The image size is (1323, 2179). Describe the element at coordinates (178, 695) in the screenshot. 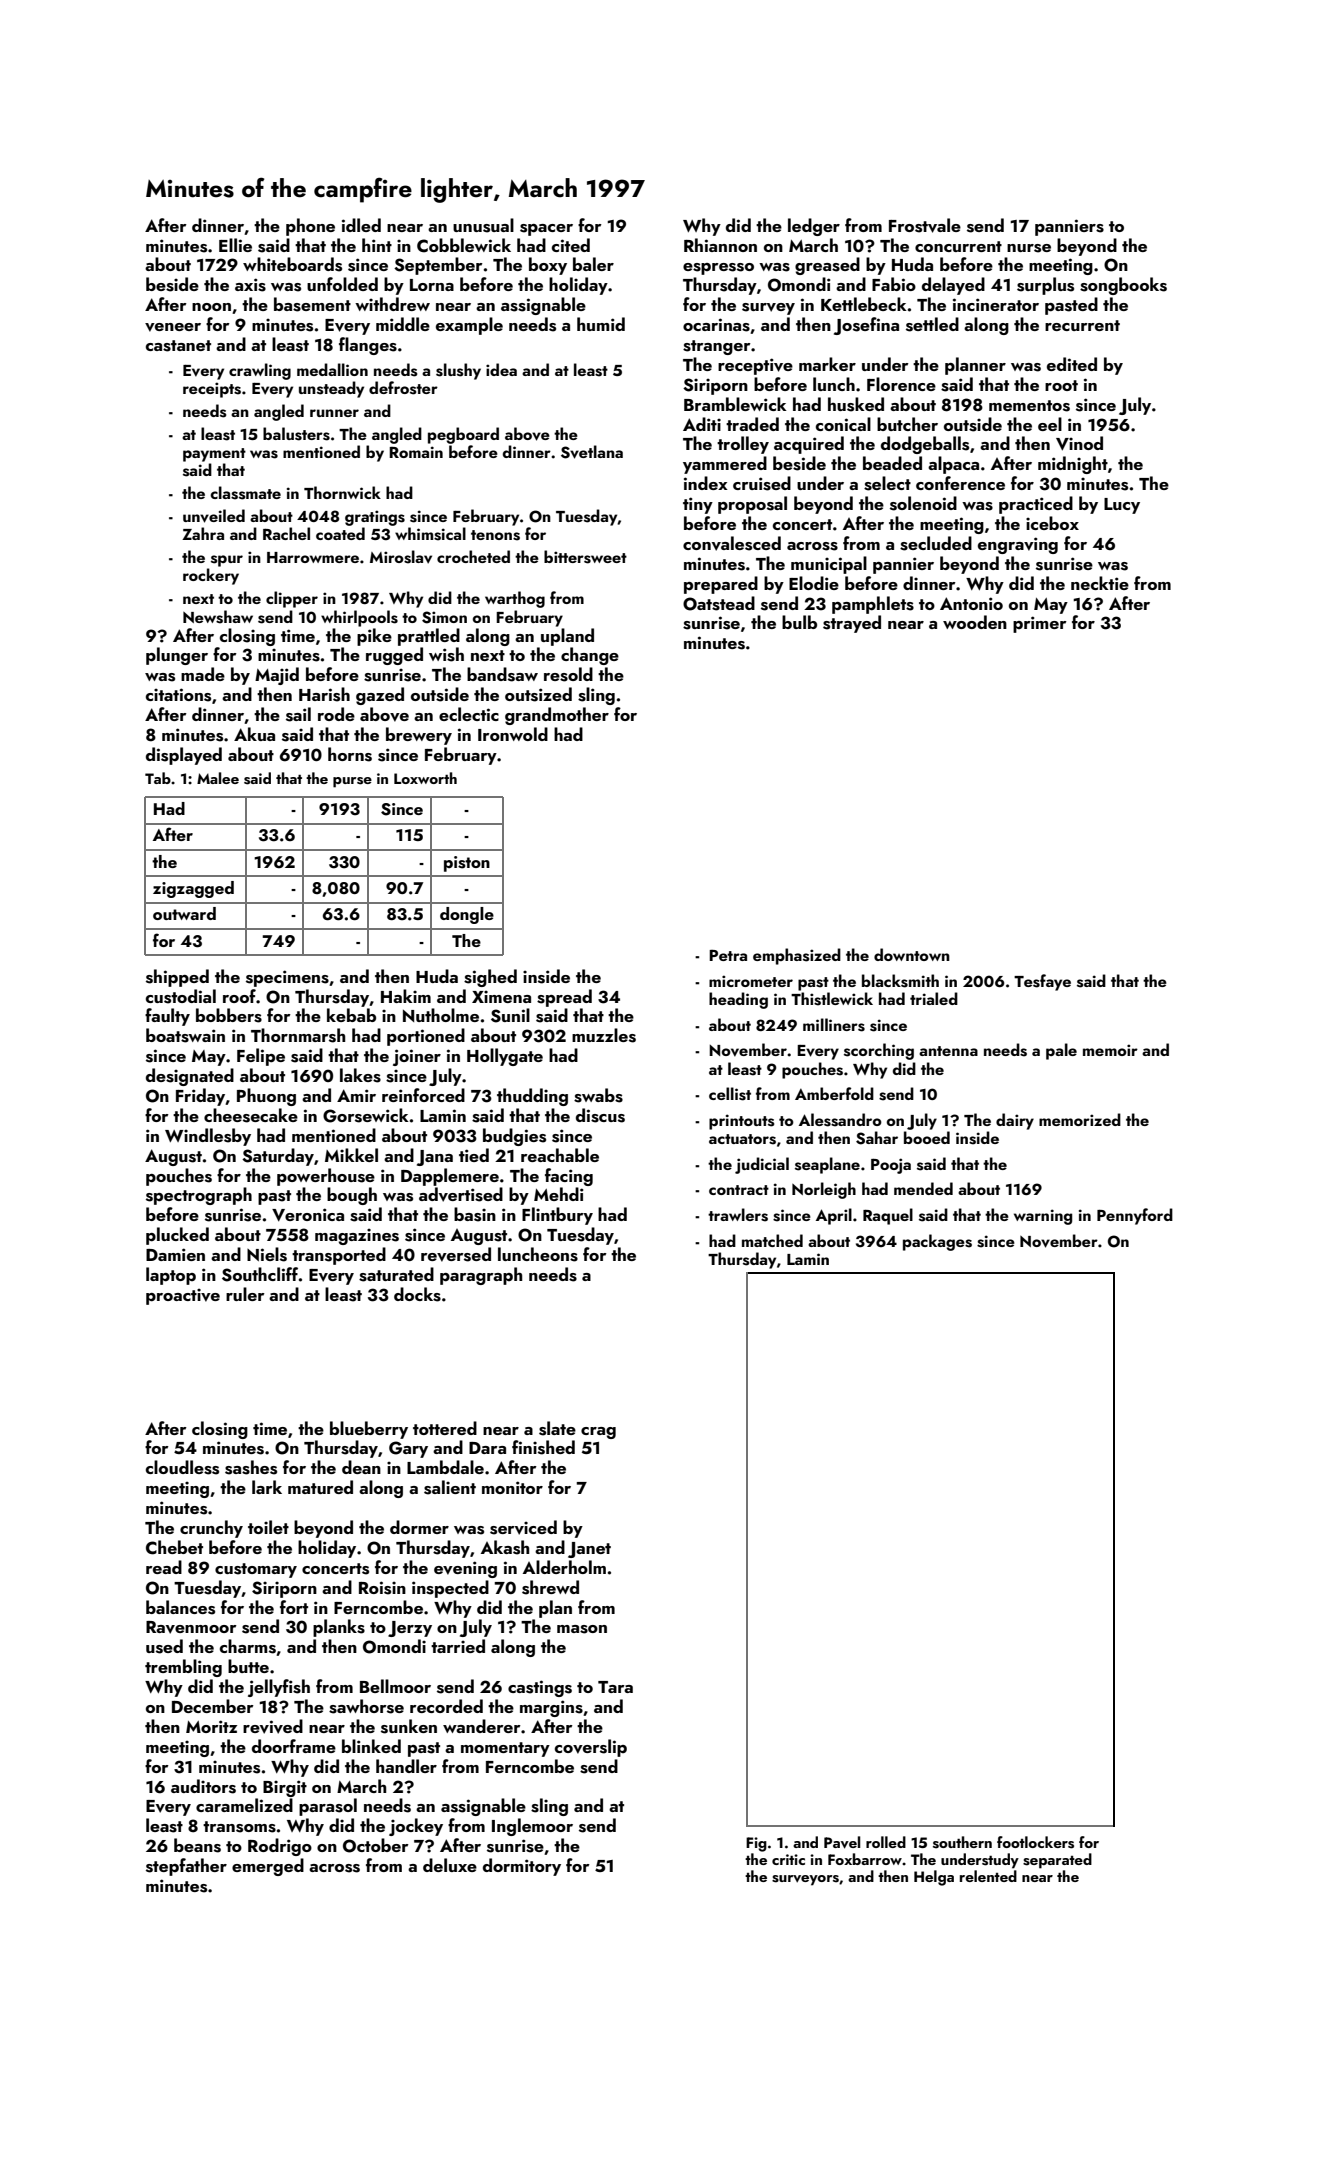

I see `citations` at that location.
